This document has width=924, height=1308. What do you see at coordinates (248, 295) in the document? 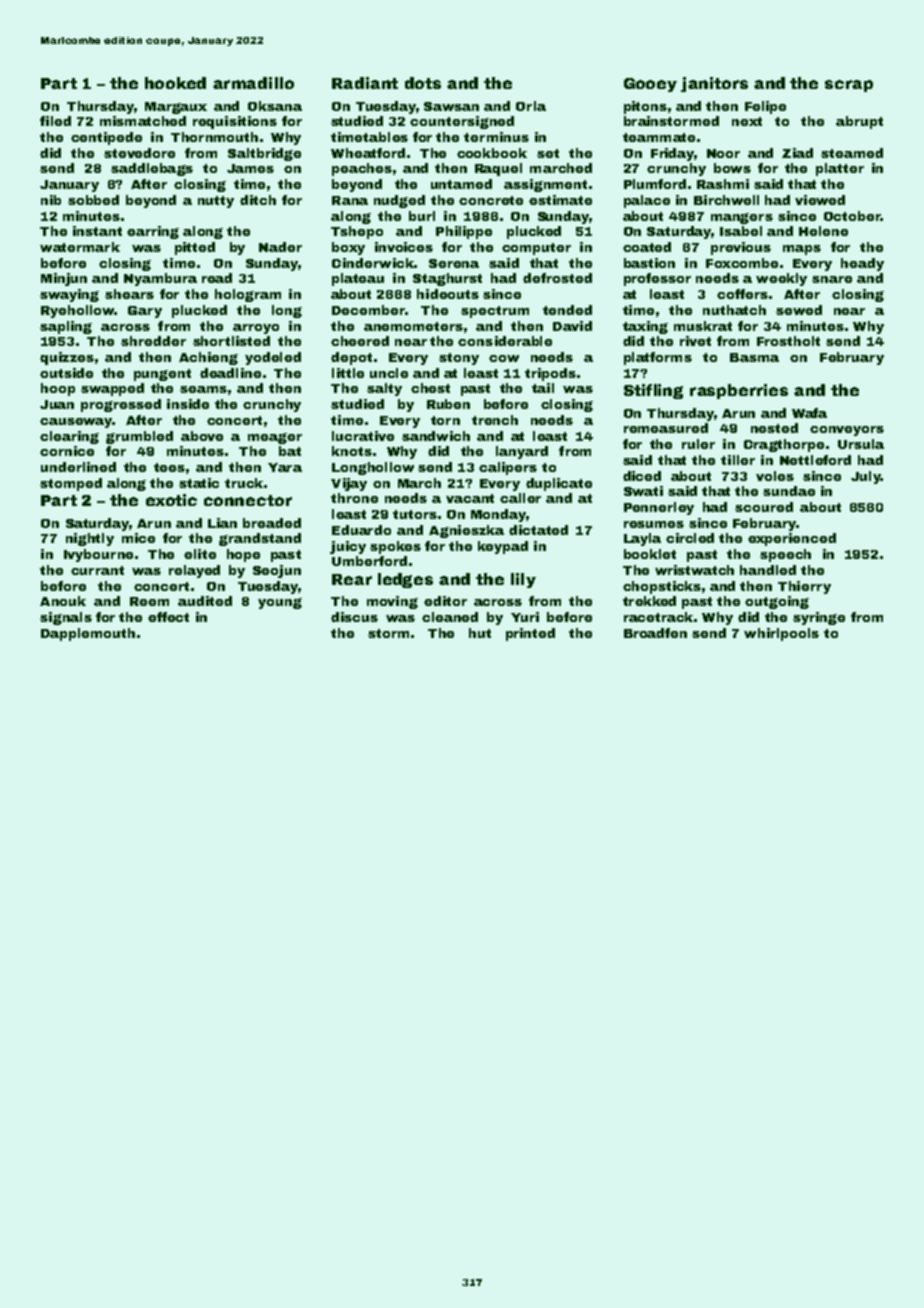
I see `hologram` at bounding box center [248, 295].
